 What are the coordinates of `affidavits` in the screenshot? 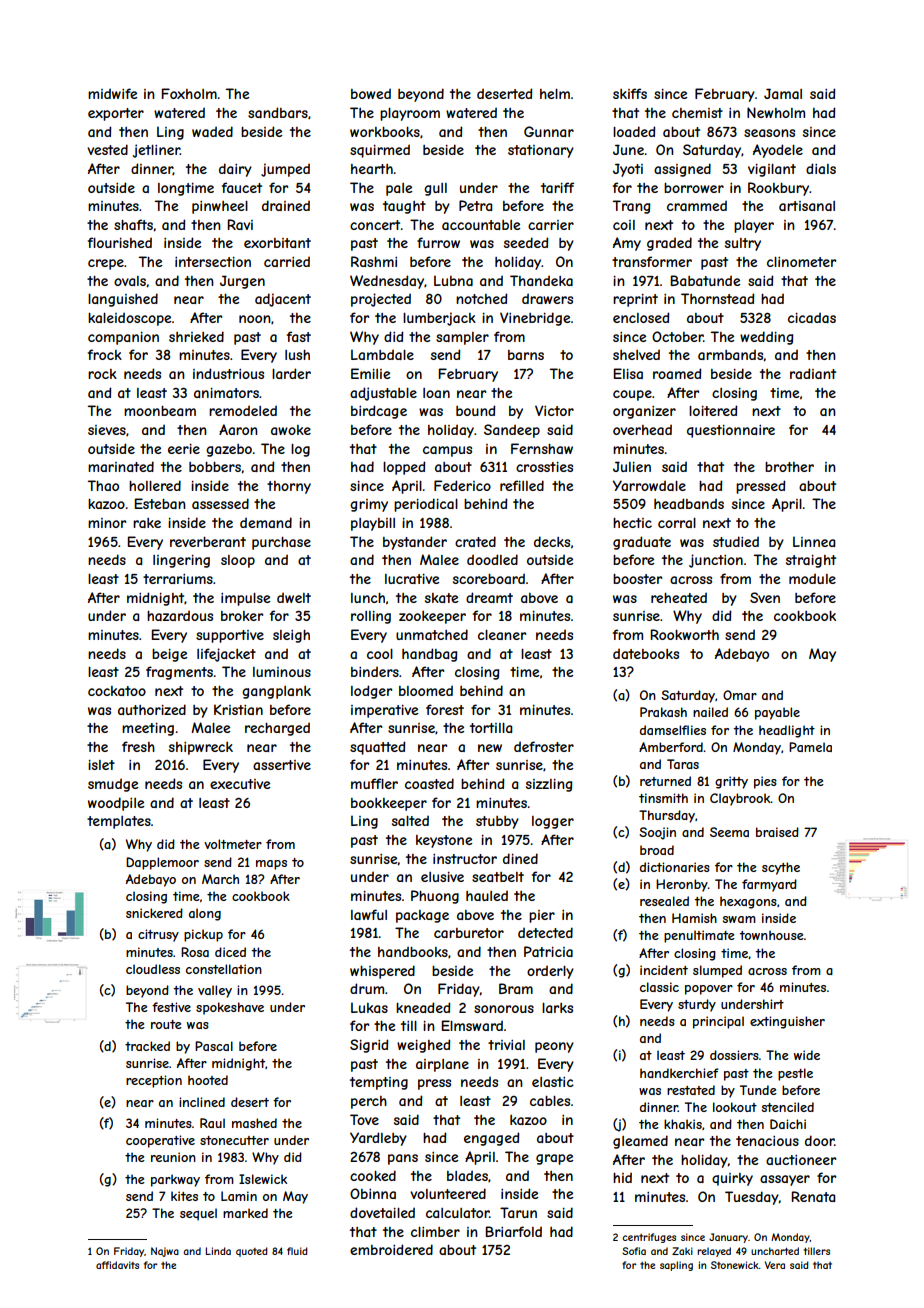 It's located at (117, 1265).
